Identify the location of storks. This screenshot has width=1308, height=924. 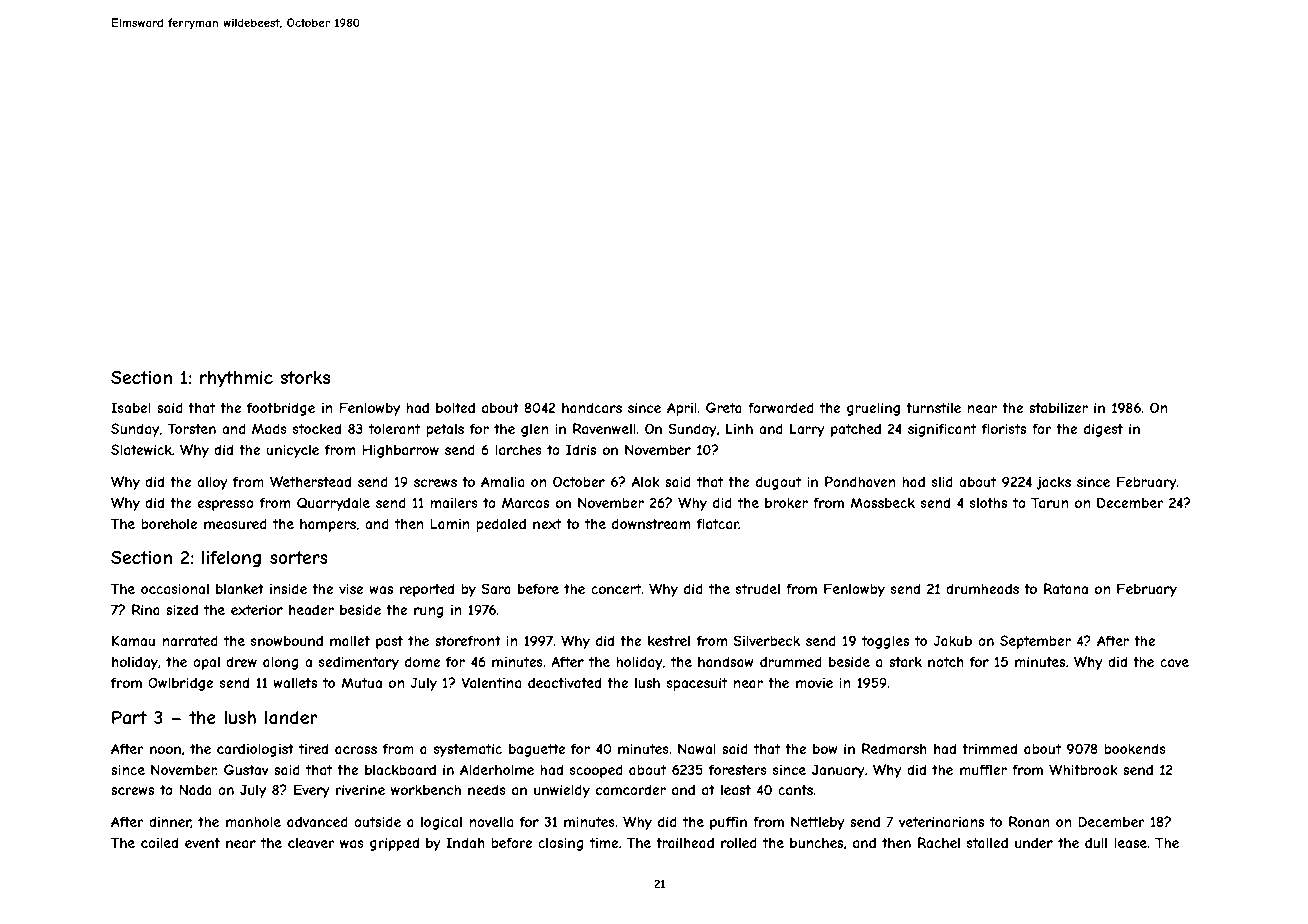
(305, 377).
